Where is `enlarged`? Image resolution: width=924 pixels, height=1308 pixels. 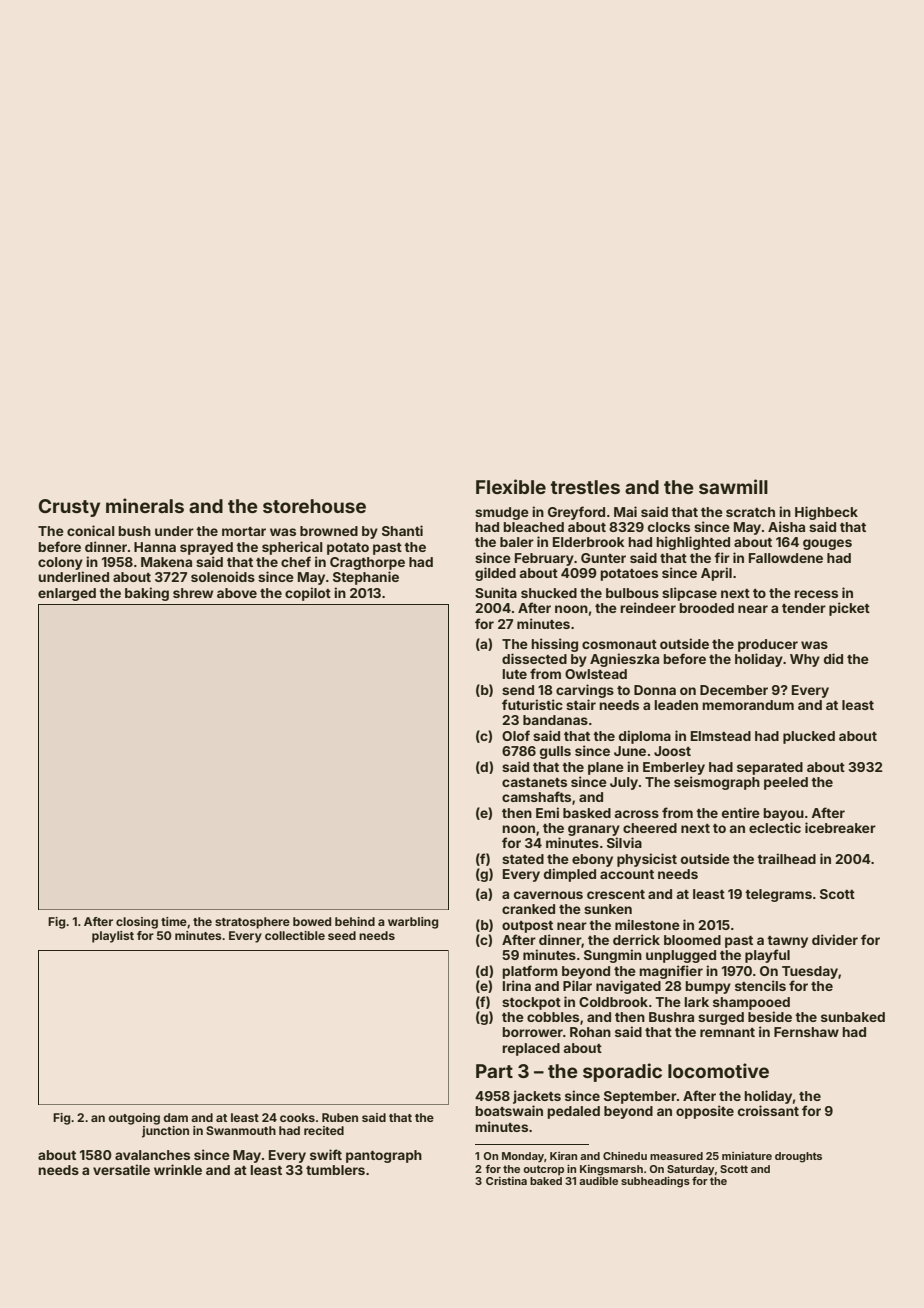
enlarged is located at coordinates (67, 594).
